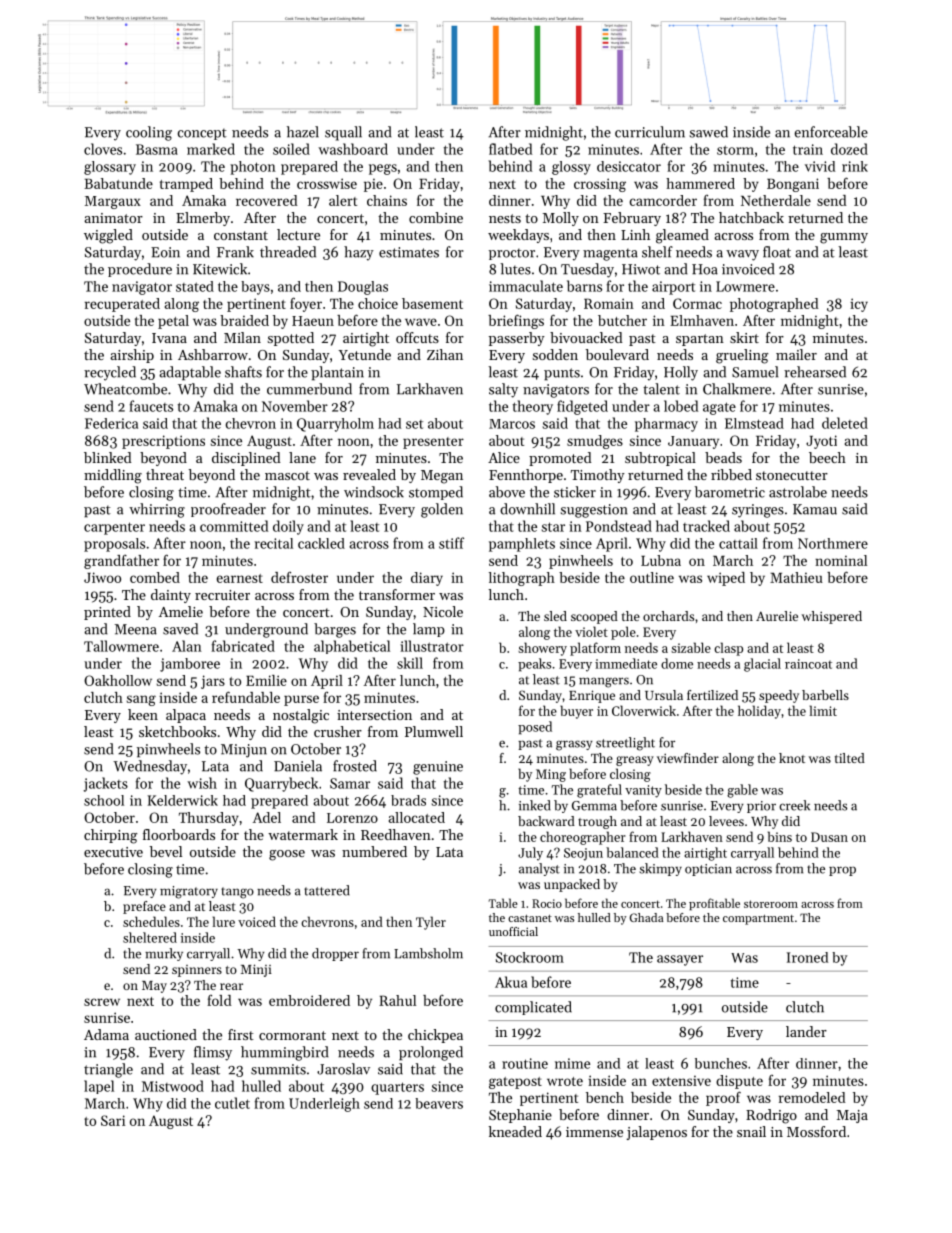  What do you see at coordinates (855, 166) in the screenshot?
I see `rink` at bounding box center [855, 166].
